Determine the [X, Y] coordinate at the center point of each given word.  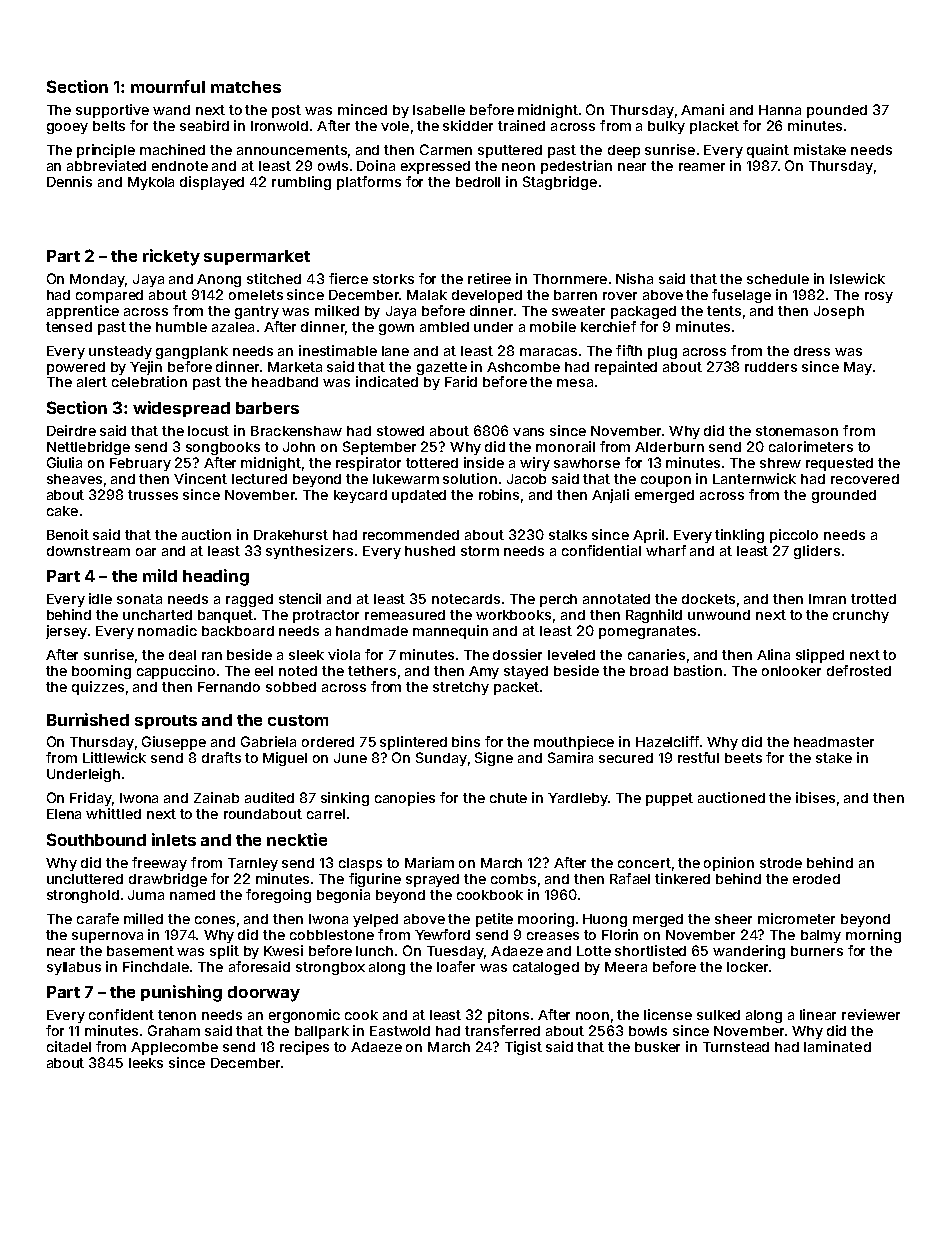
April [648, 536]
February [140, 464]
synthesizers [309, 552]
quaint [768, 151]
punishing [181, 993]
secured [626, 758]
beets [743, 758]
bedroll [478, 182]
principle [106, 151]
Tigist [523, 1048]
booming [101, 672]
